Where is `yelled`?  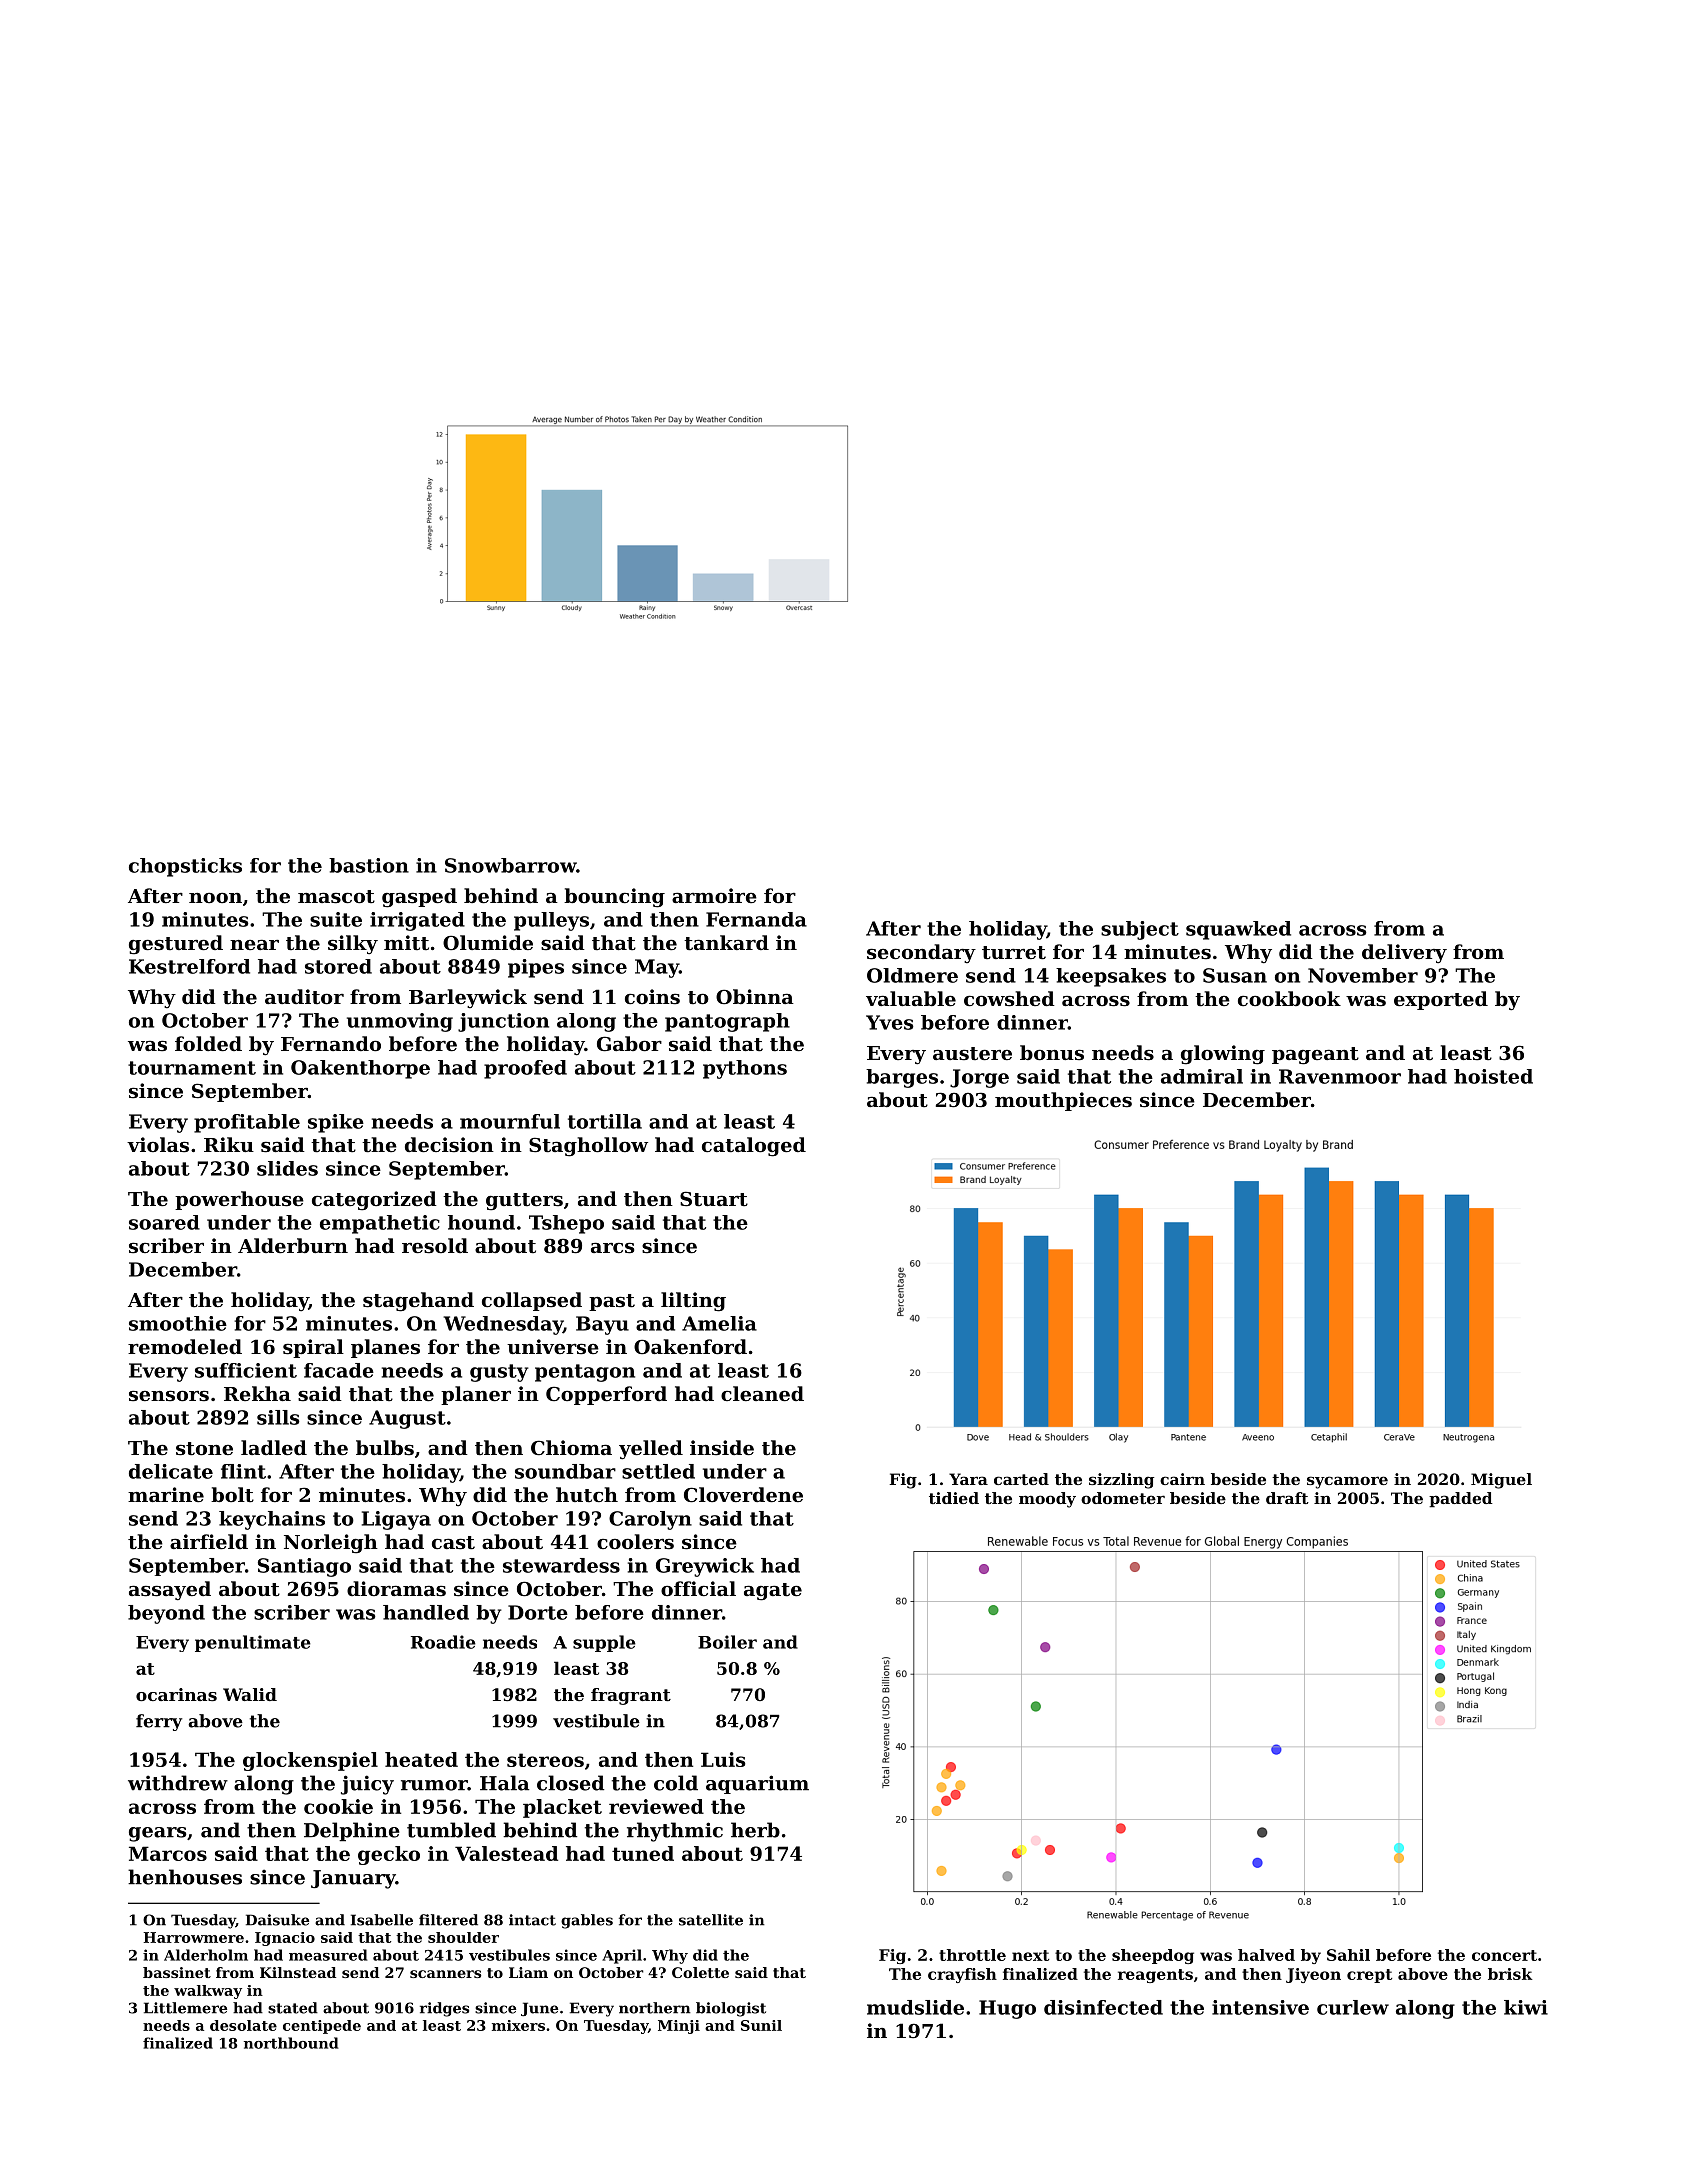
yelled is located at coordinates (651, 1450).
